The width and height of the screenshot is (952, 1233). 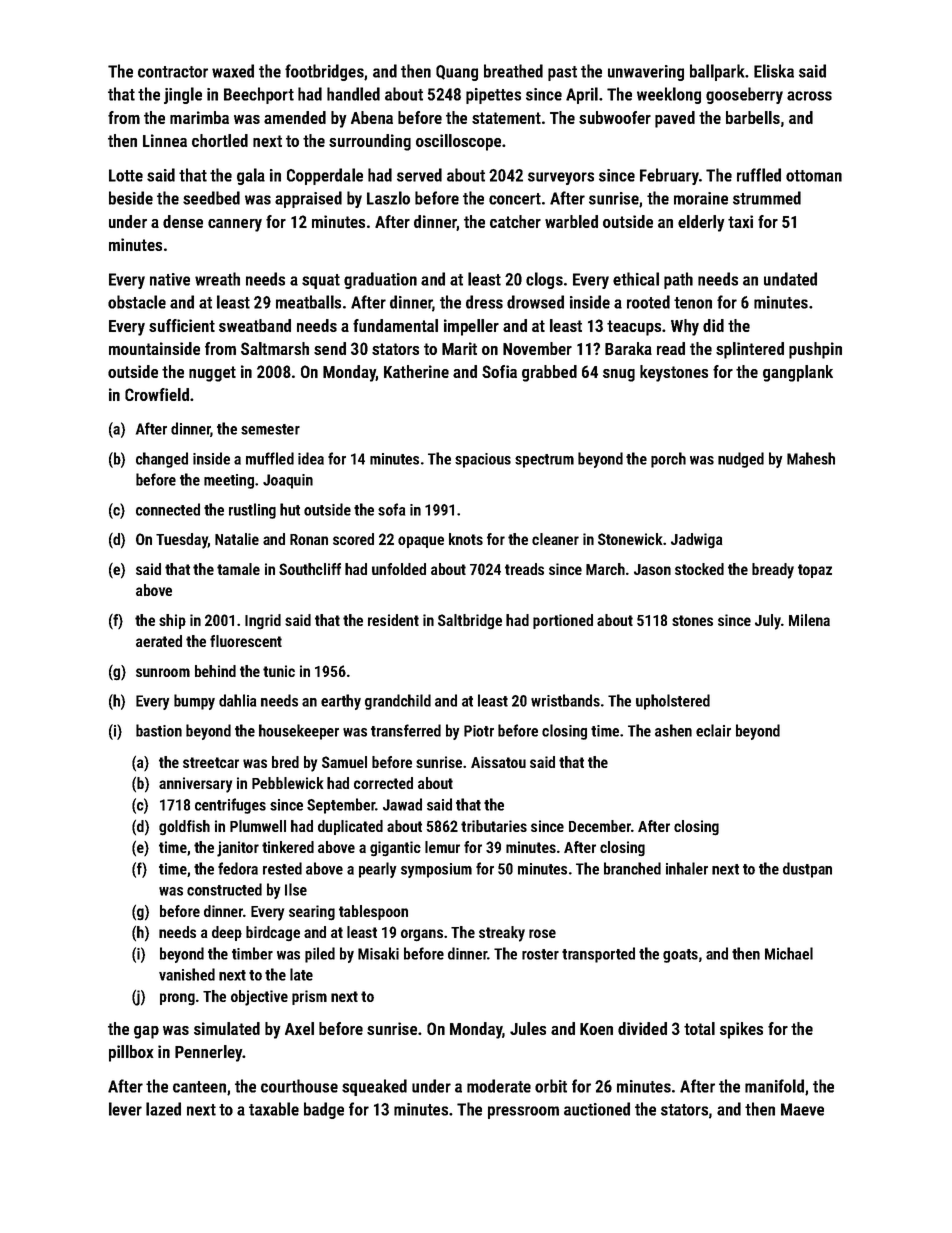 I want to click on amended, so click(x=295, y=117).
